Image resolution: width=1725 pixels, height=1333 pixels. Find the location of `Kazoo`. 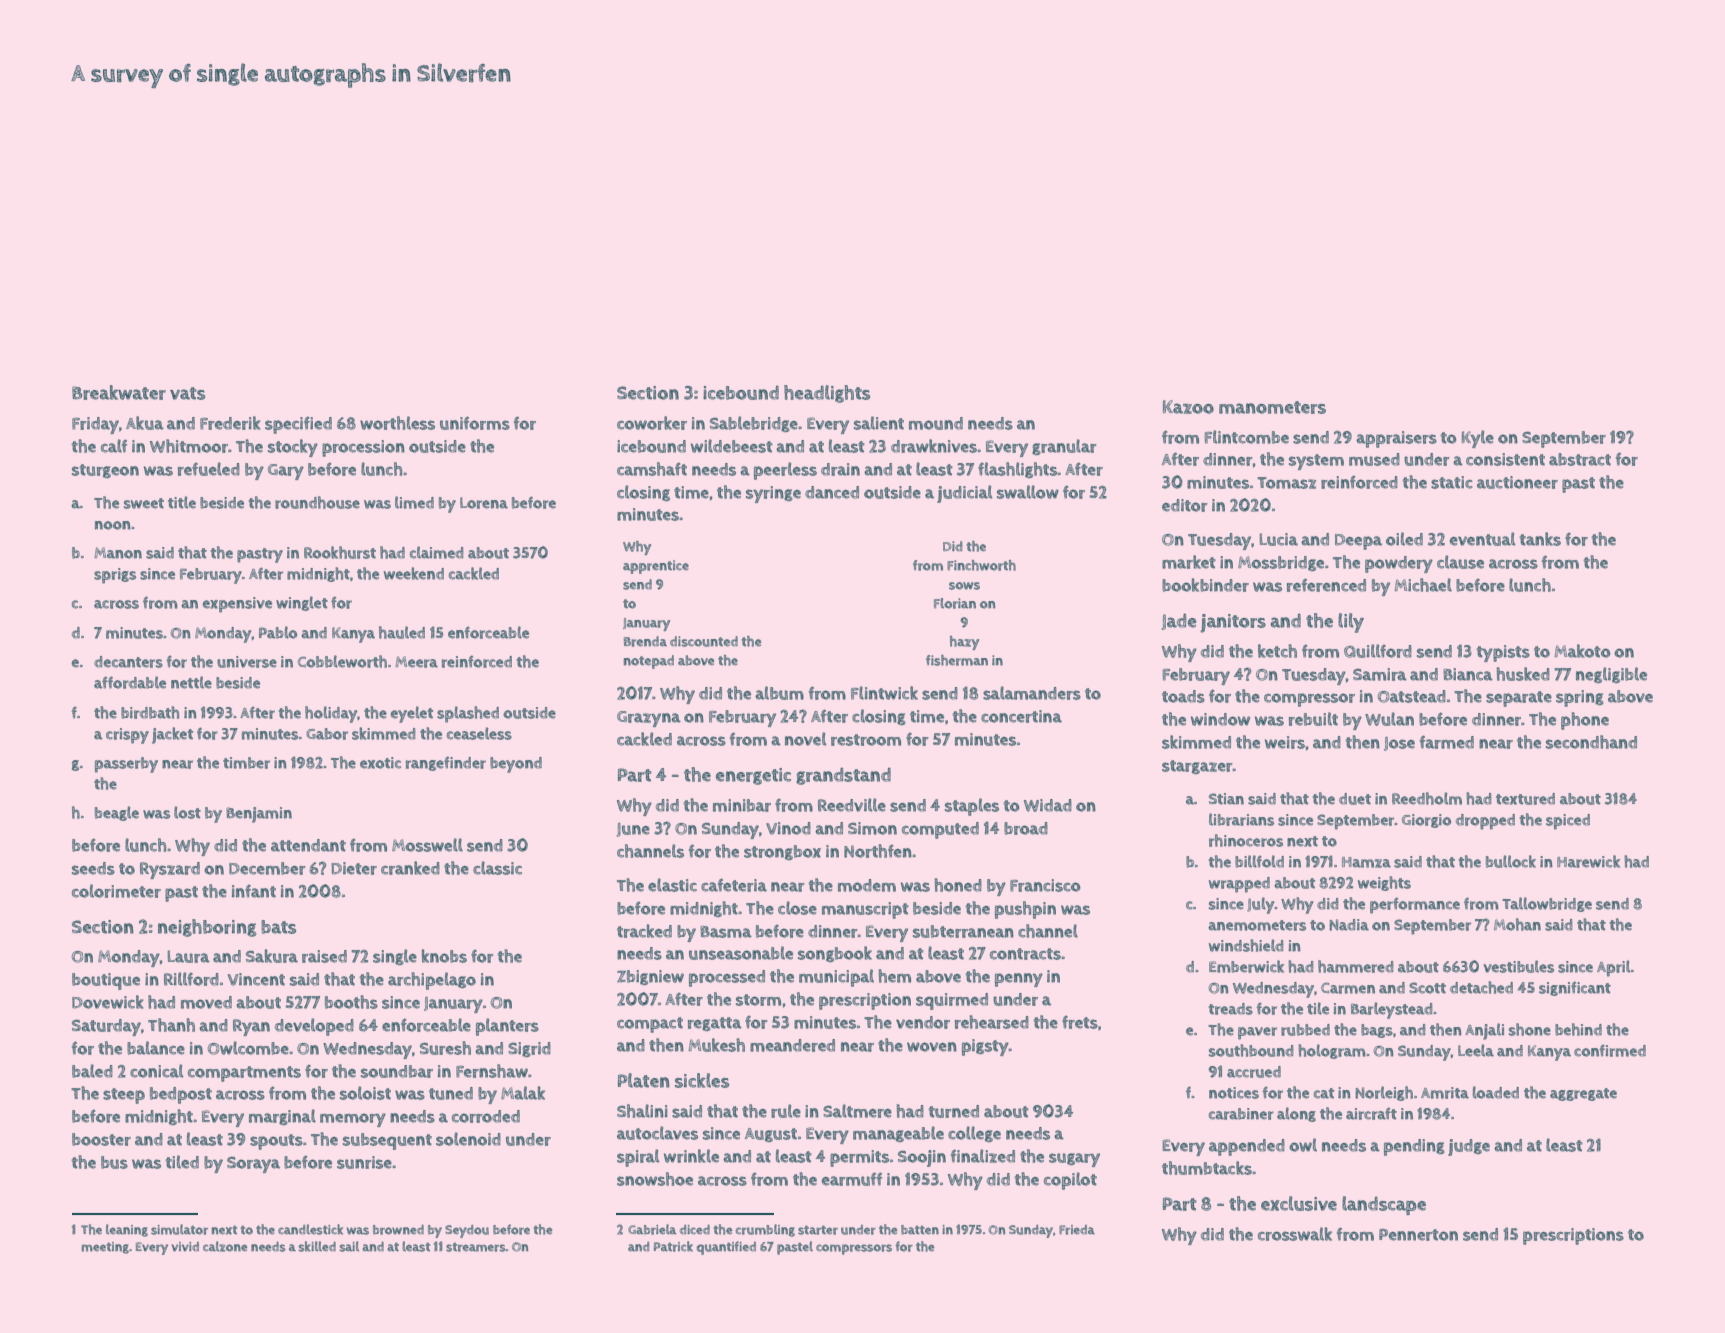

Kazoo is located at coordinates (1188, 407).
